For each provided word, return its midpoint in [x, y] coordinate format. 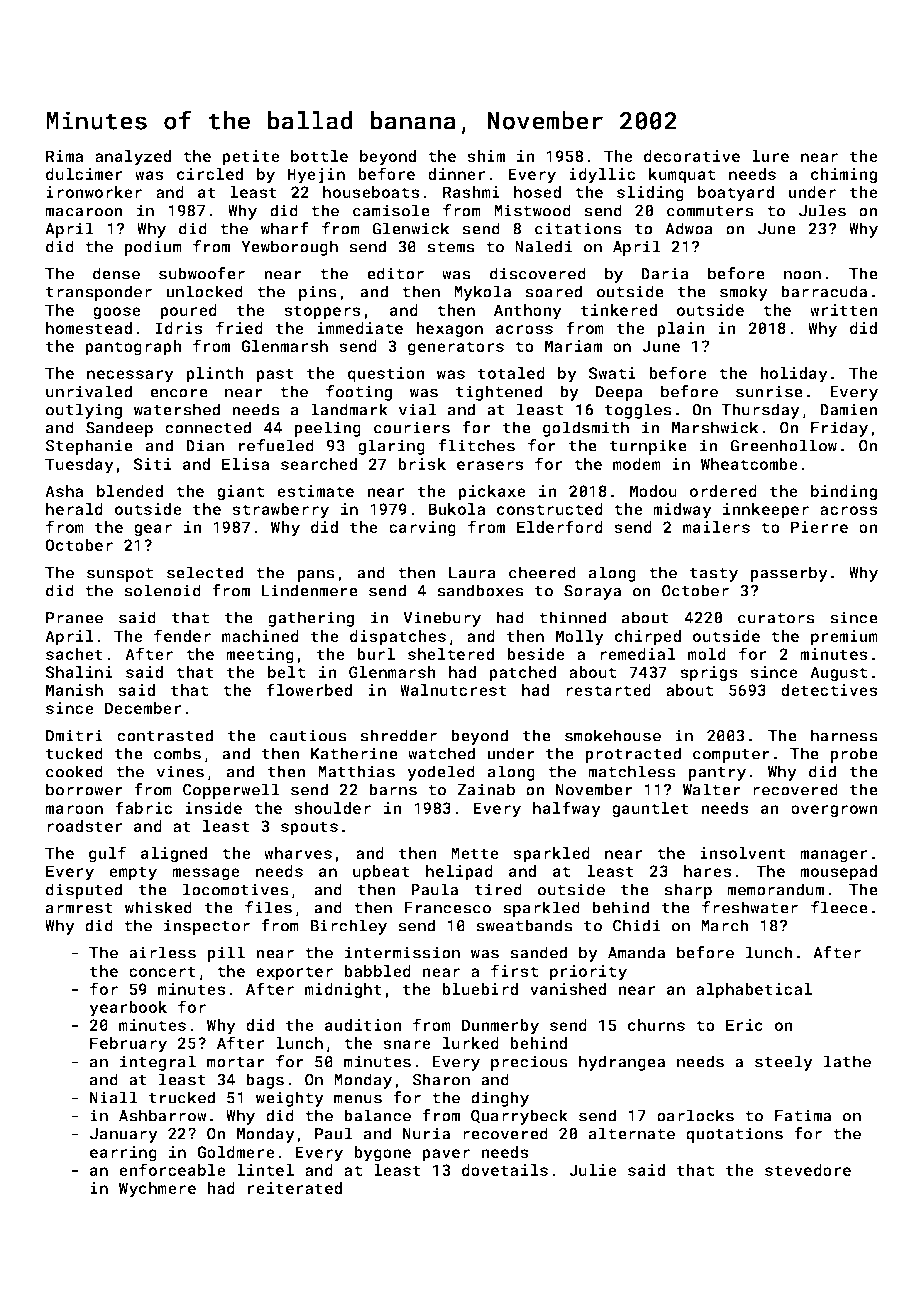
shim [486, 156]
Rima [64, 156]
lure [770, 156]
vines [180, 771]
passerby [789, 574]
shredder [398, 735]
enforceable [172, 1169]
